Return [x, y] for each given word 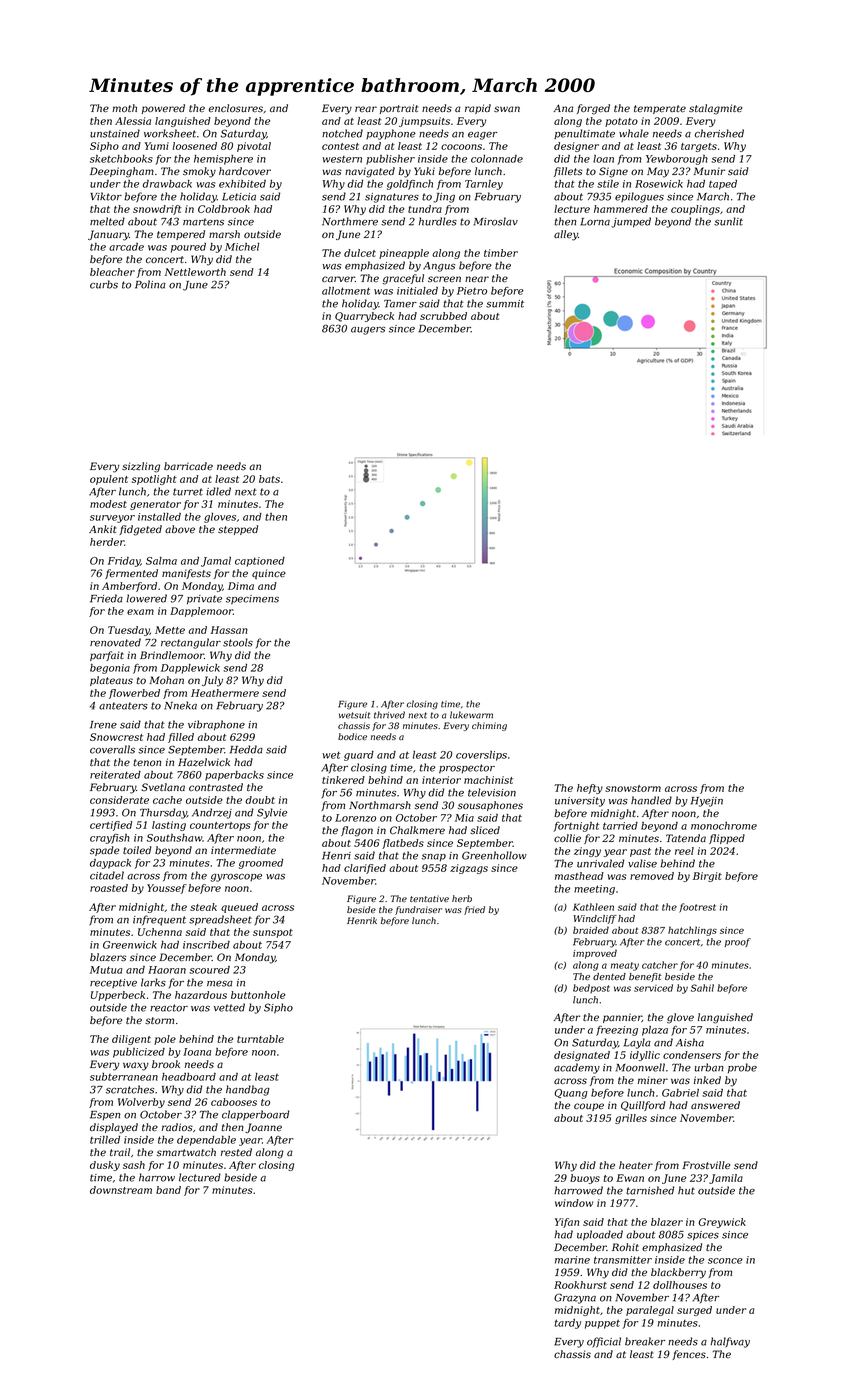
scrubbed [443, 316]
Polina [150, 284]
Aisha [690, 1042]
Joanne [263, 1128]
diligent [131, 1040]
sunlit [728, 221]
